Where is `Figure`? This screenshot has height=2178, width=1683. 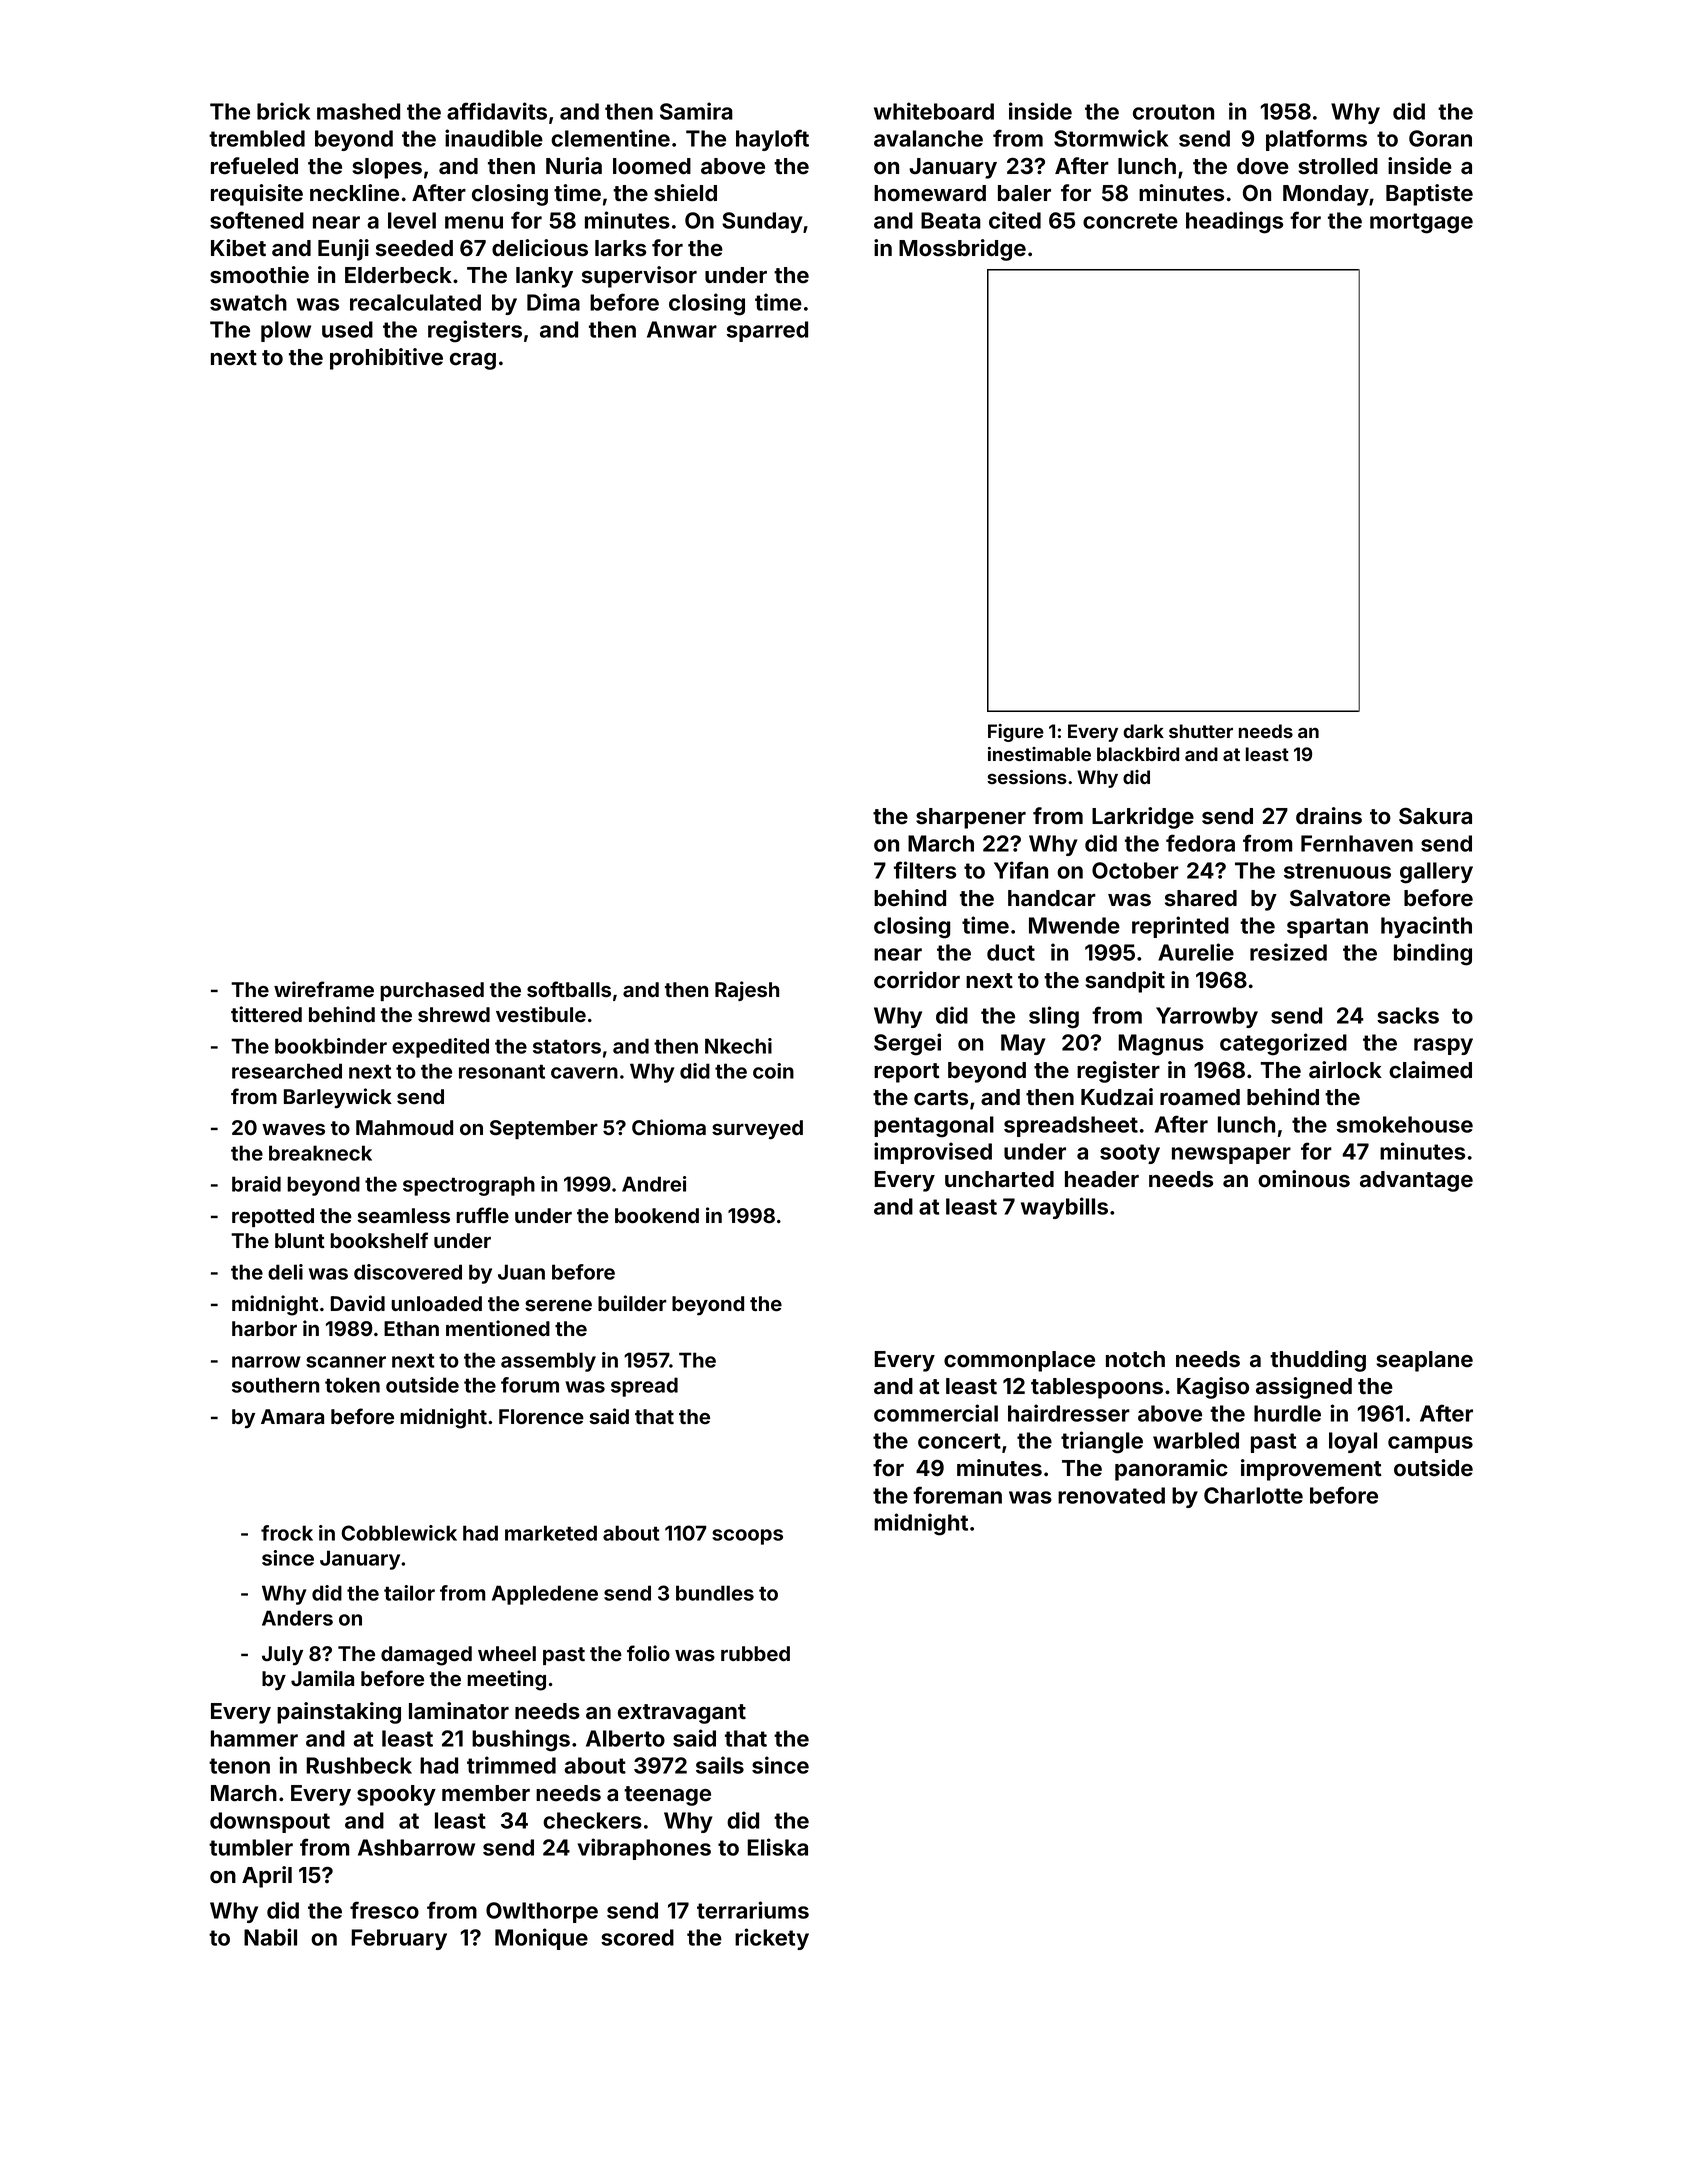
Figure is located at coordinates (1016, 733).
